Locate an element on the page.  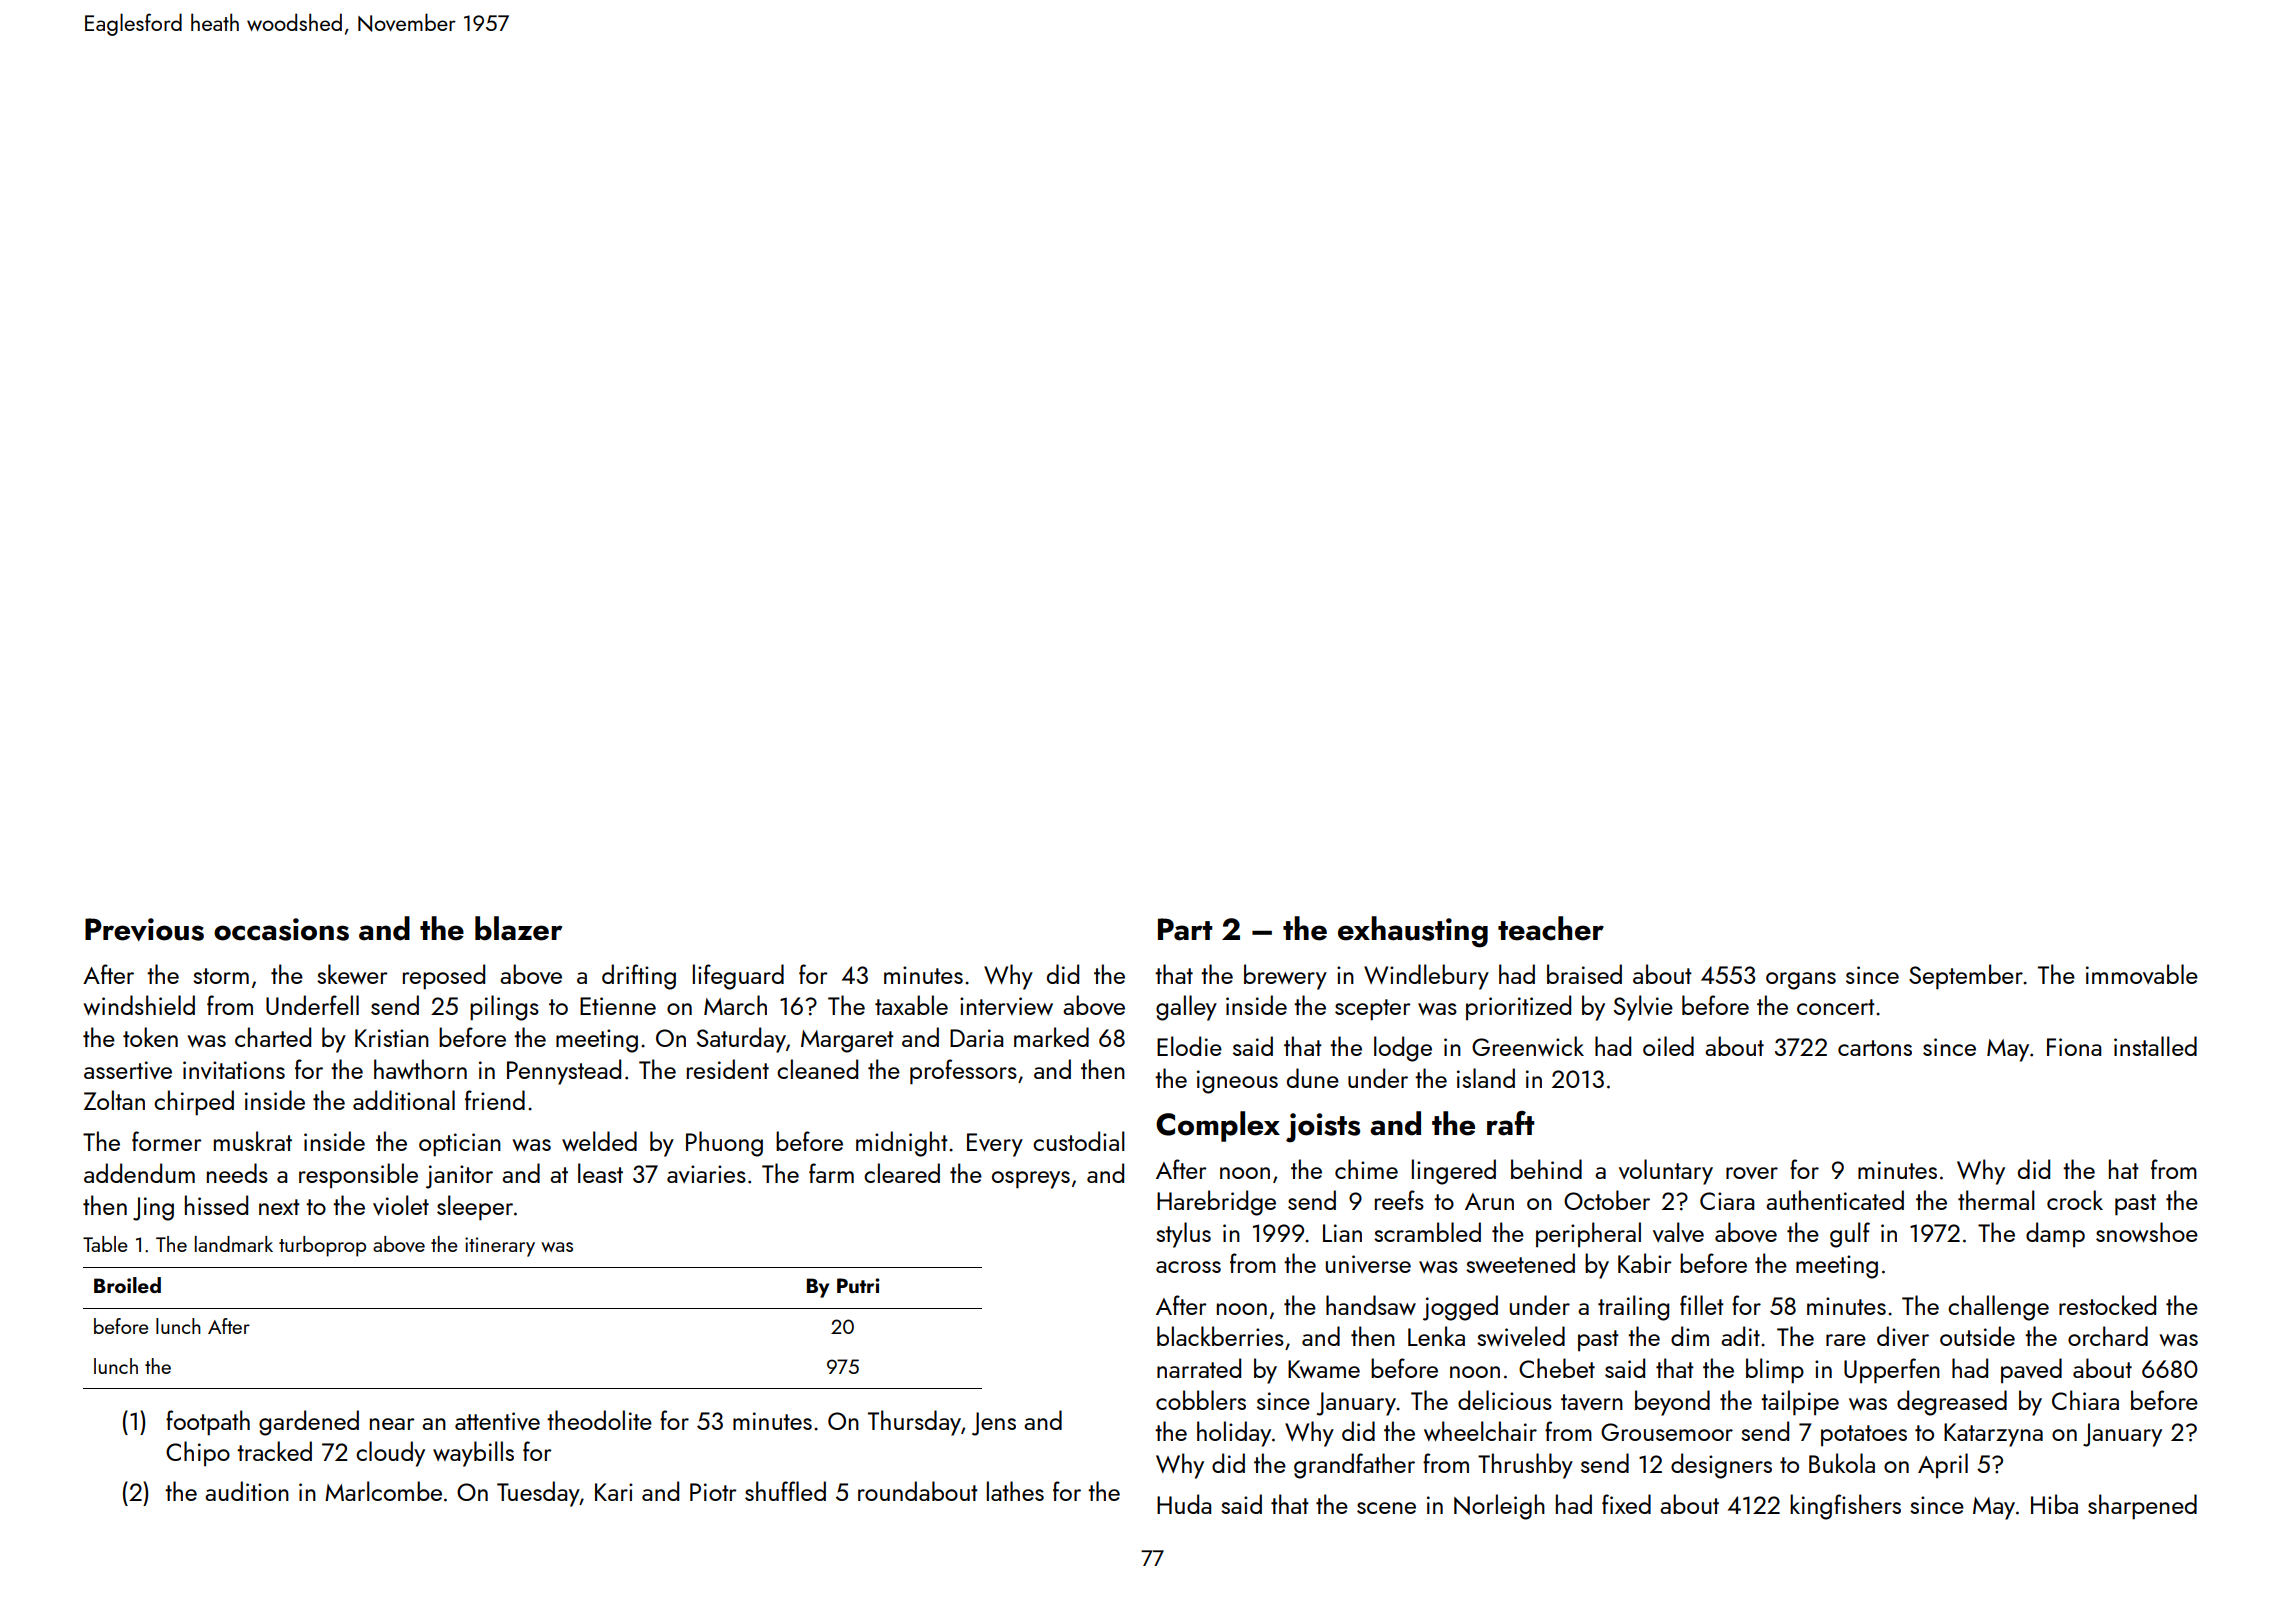
occasions is located at coordinates (281, 929).
